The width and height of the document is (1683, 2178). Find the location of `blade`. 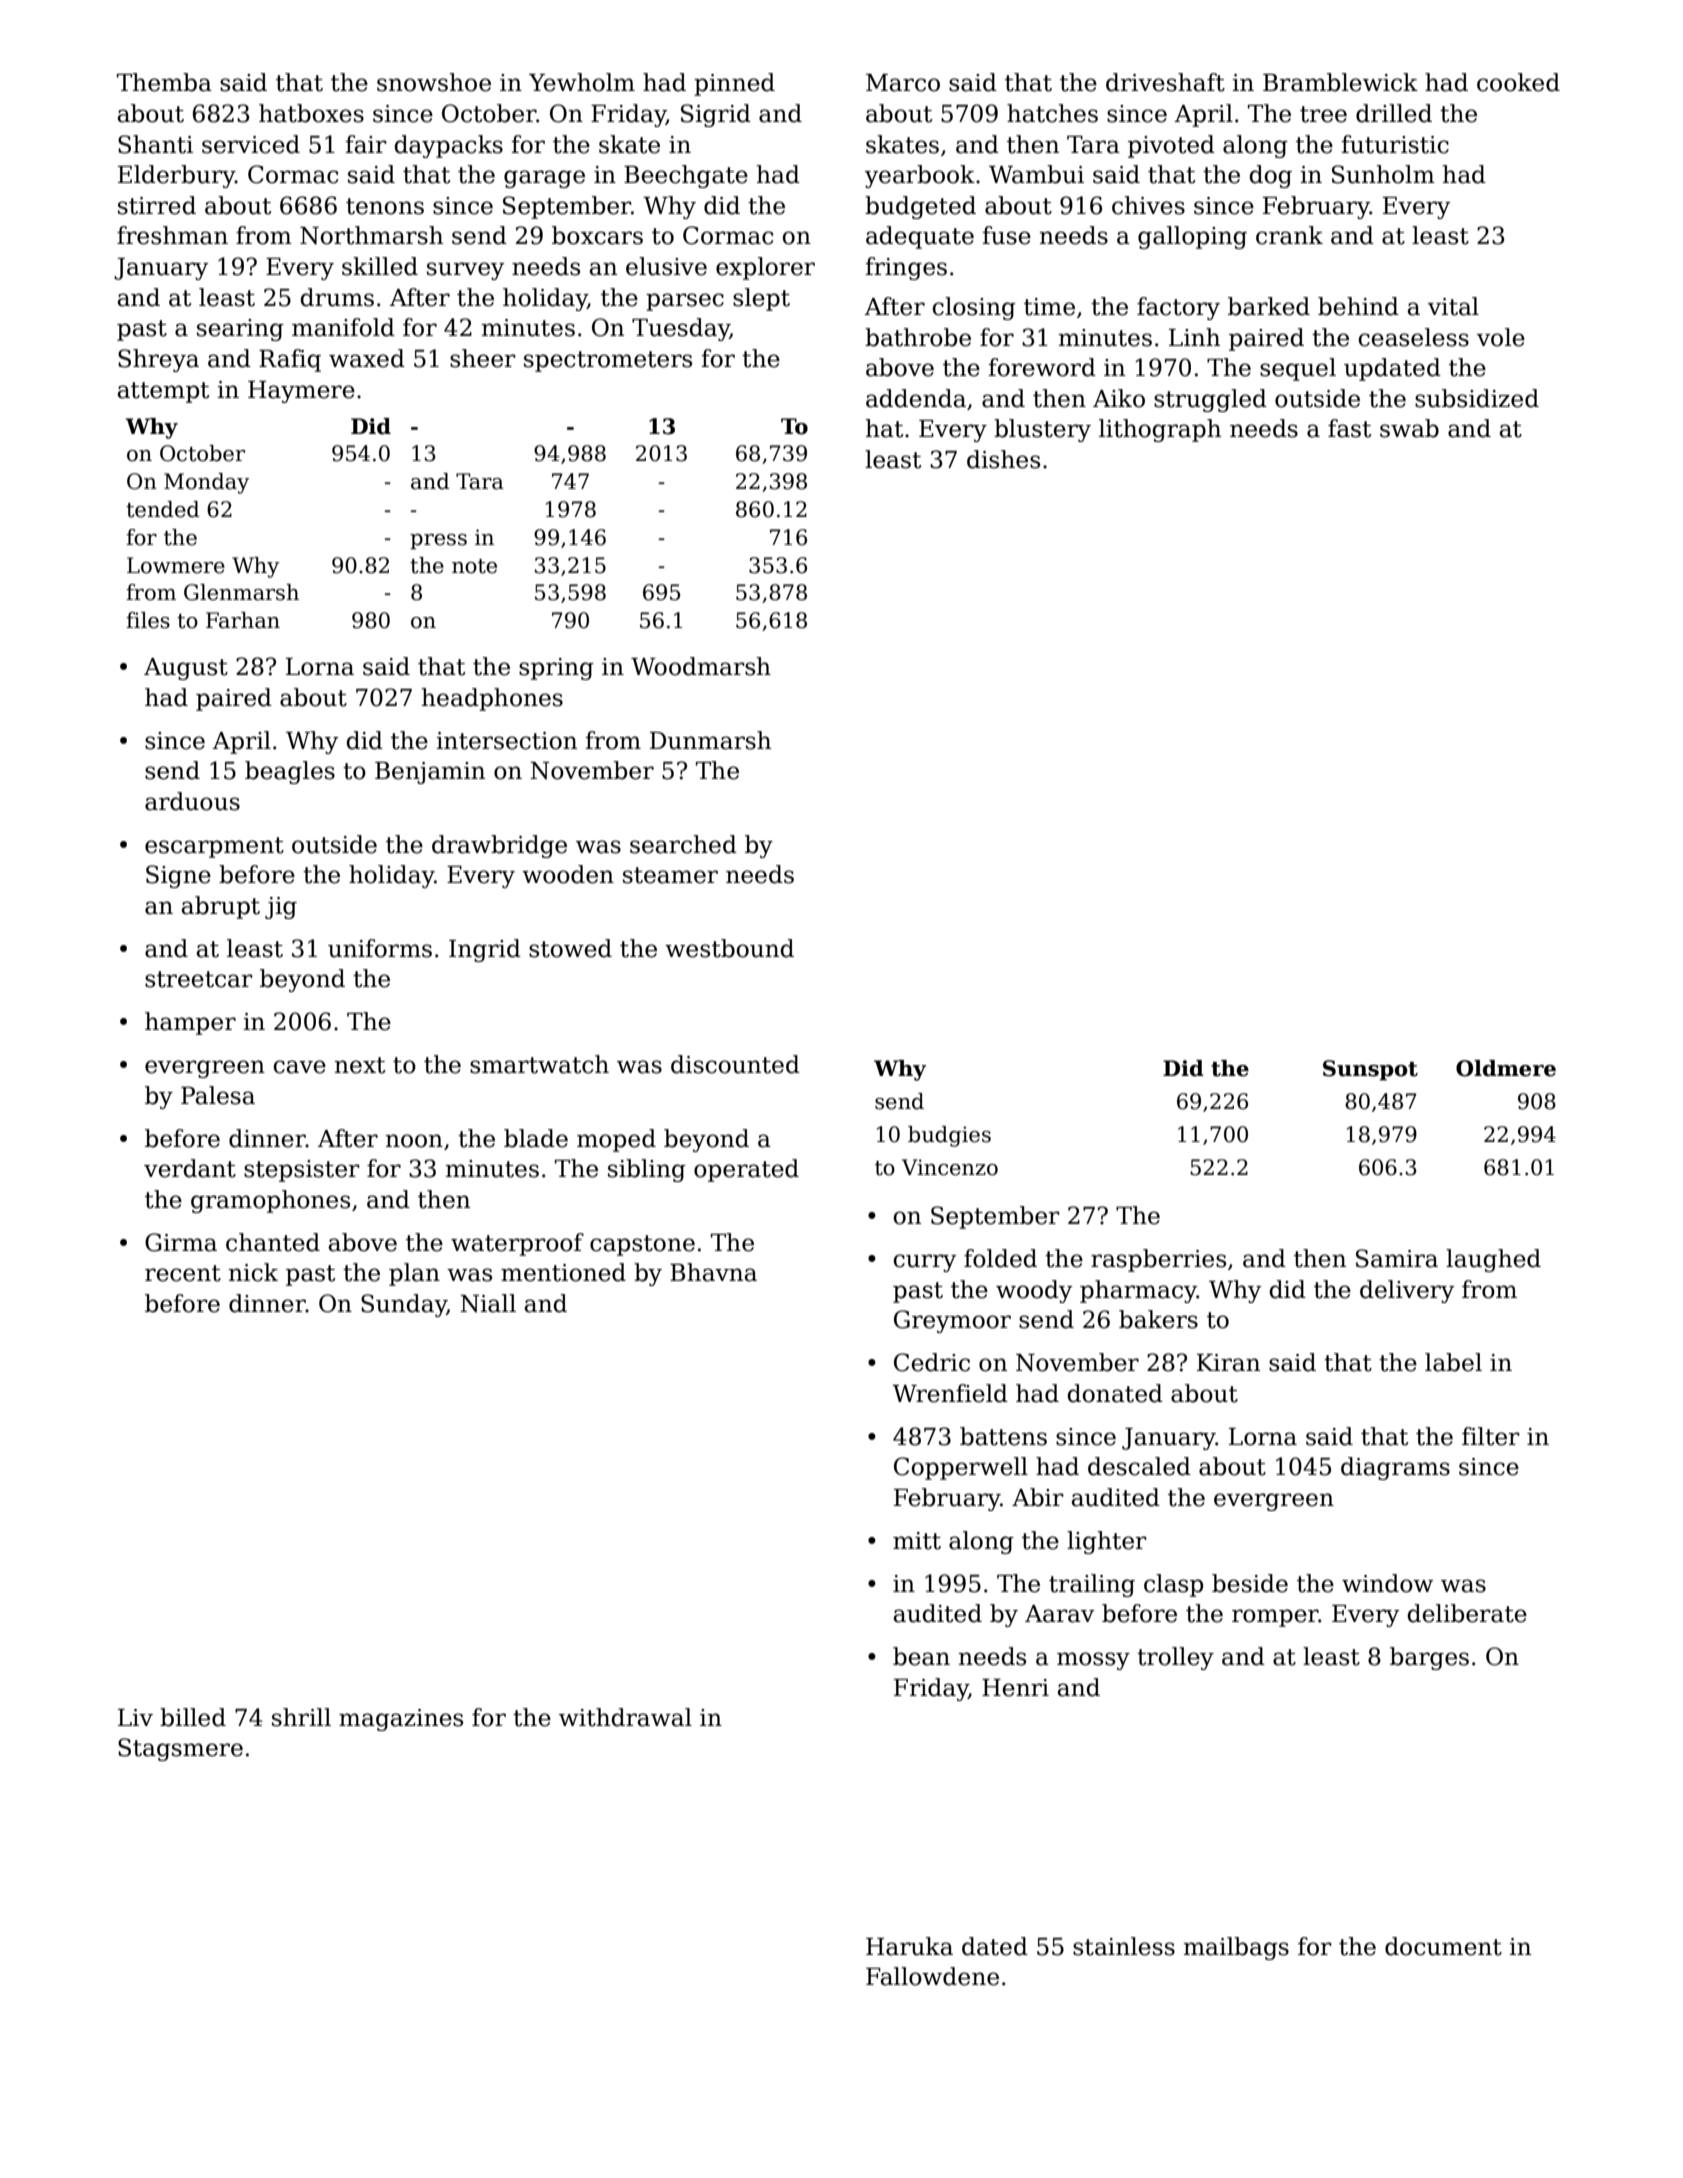

blade is located at coordinates (536, 1138).
